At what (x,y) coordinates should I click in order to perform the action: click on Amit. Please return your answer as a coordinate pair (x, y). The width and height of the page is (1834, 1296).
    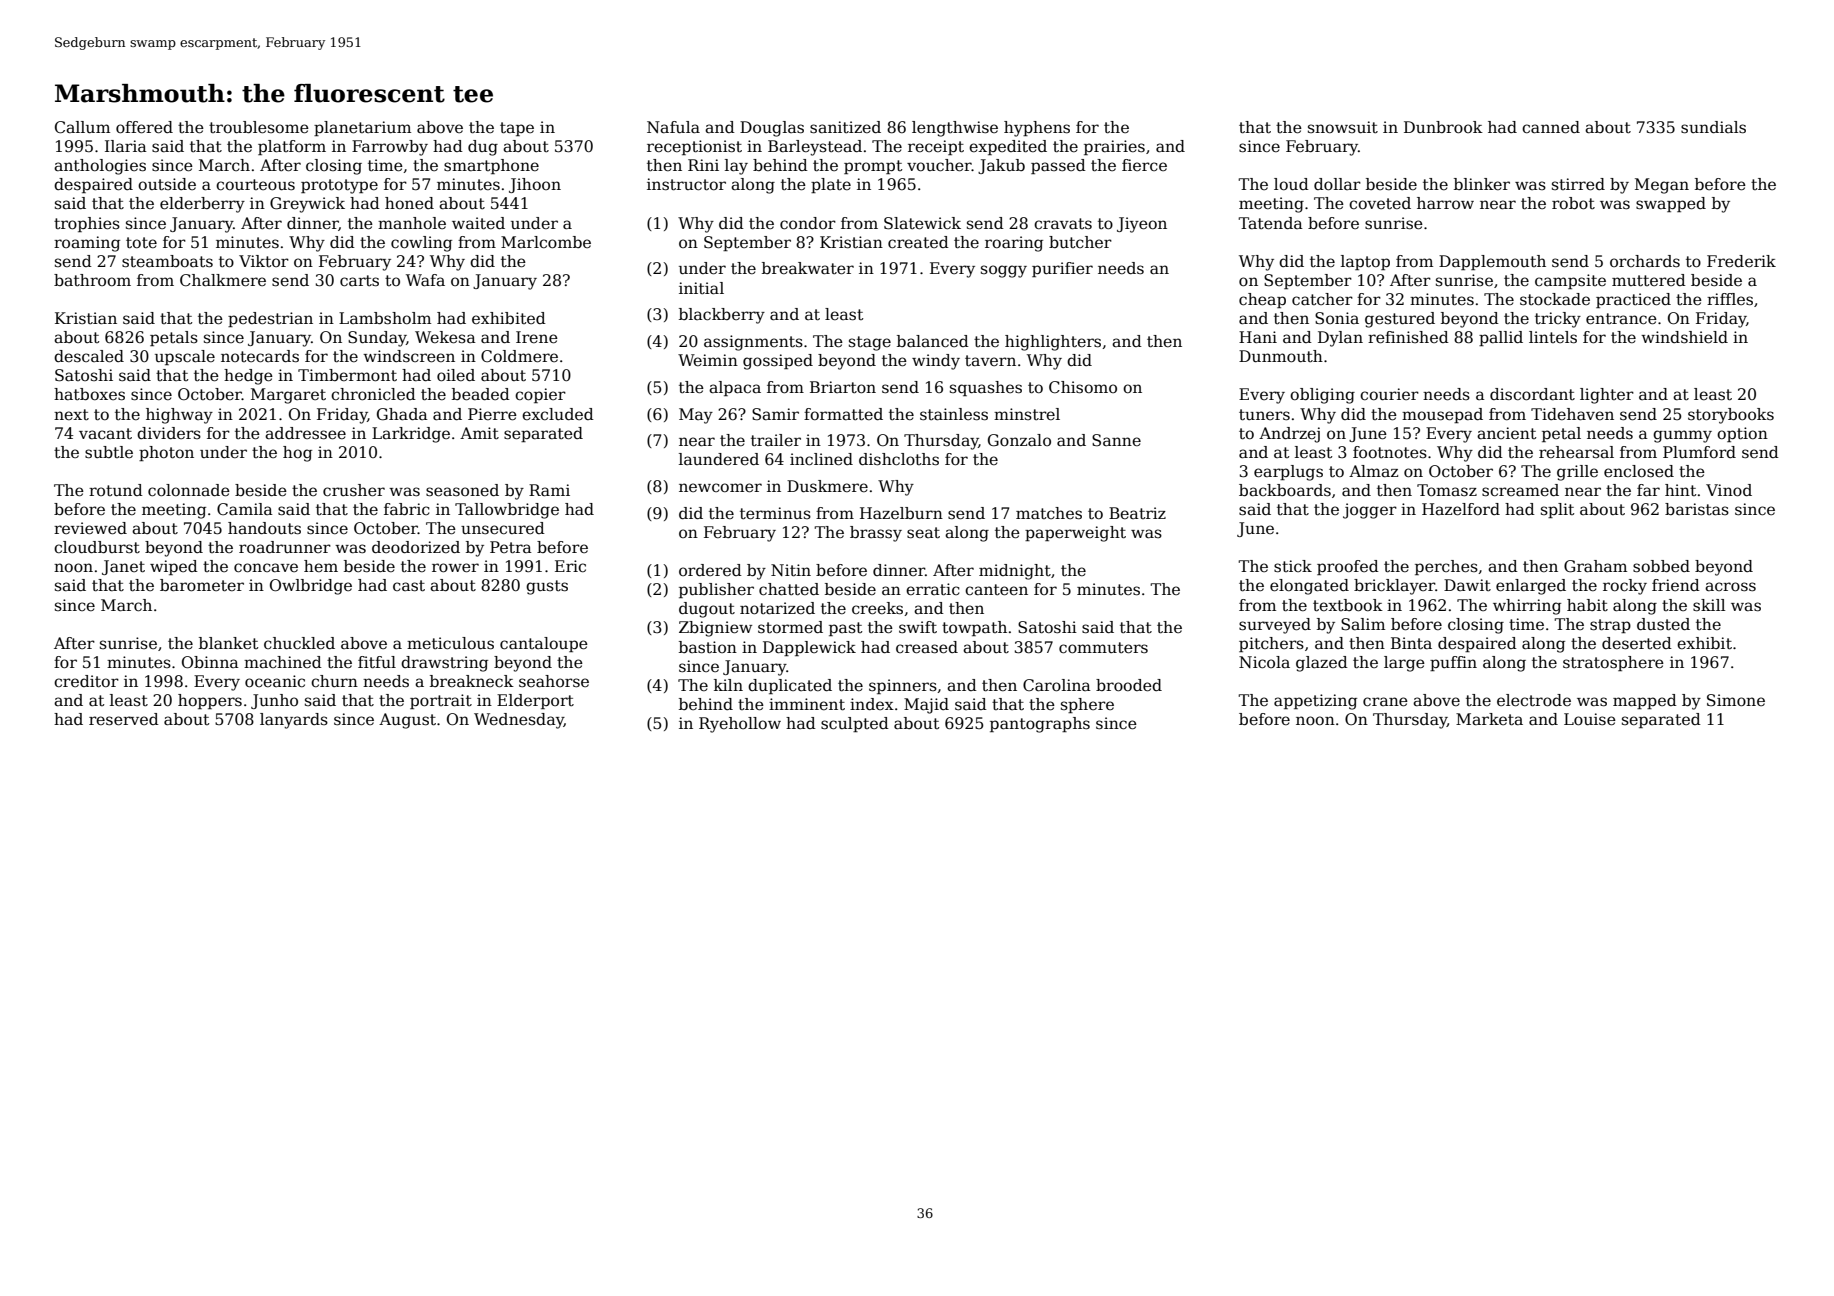
    Looking at the image, I should click on (479, 433).
